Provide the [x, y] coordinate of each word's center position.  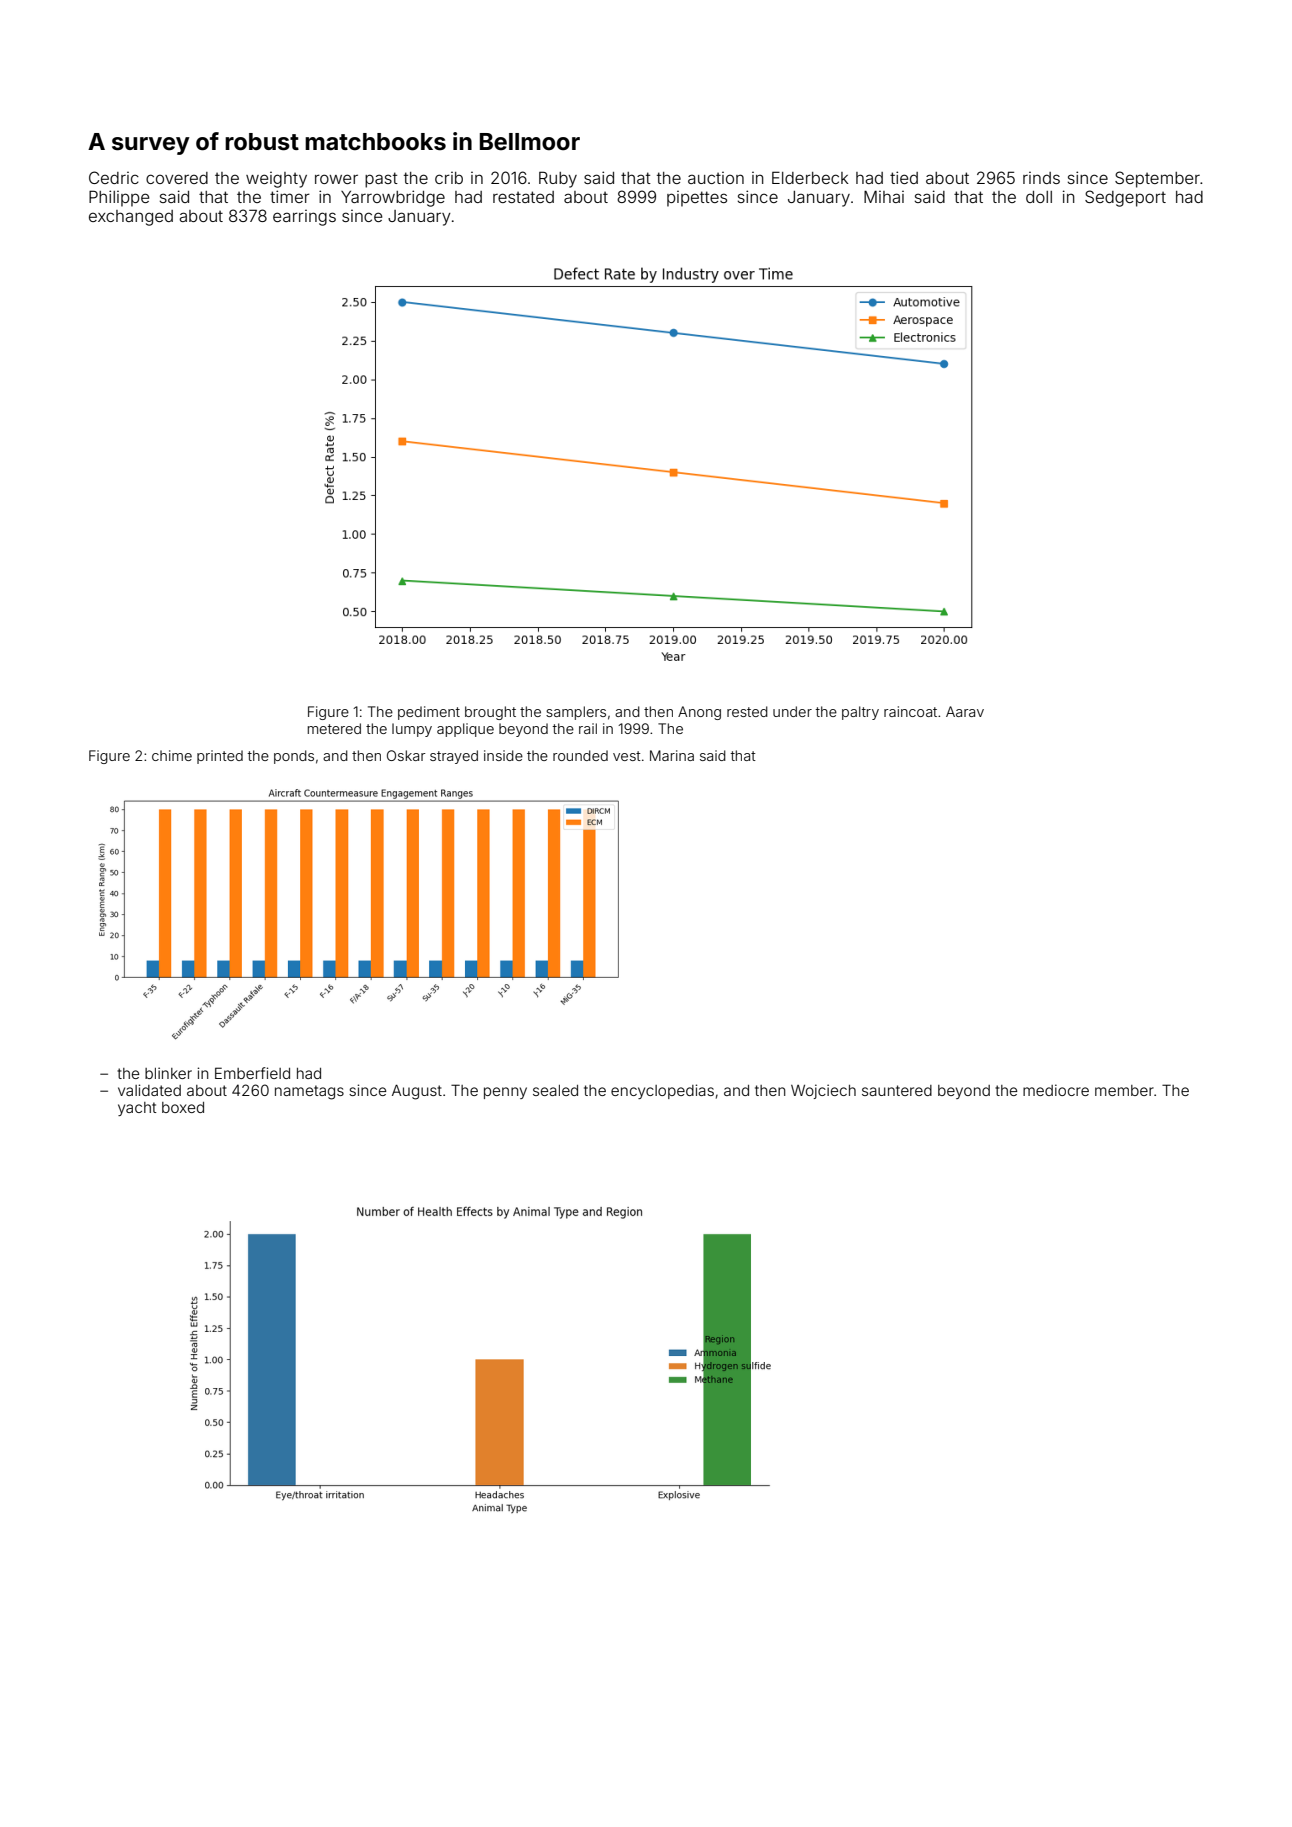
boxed [183, 1107]
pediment [429, 713]
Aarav [965, 711]
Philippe [119, 198]
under [792, 711]
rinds [1041, 178]
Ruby [558, 179]
